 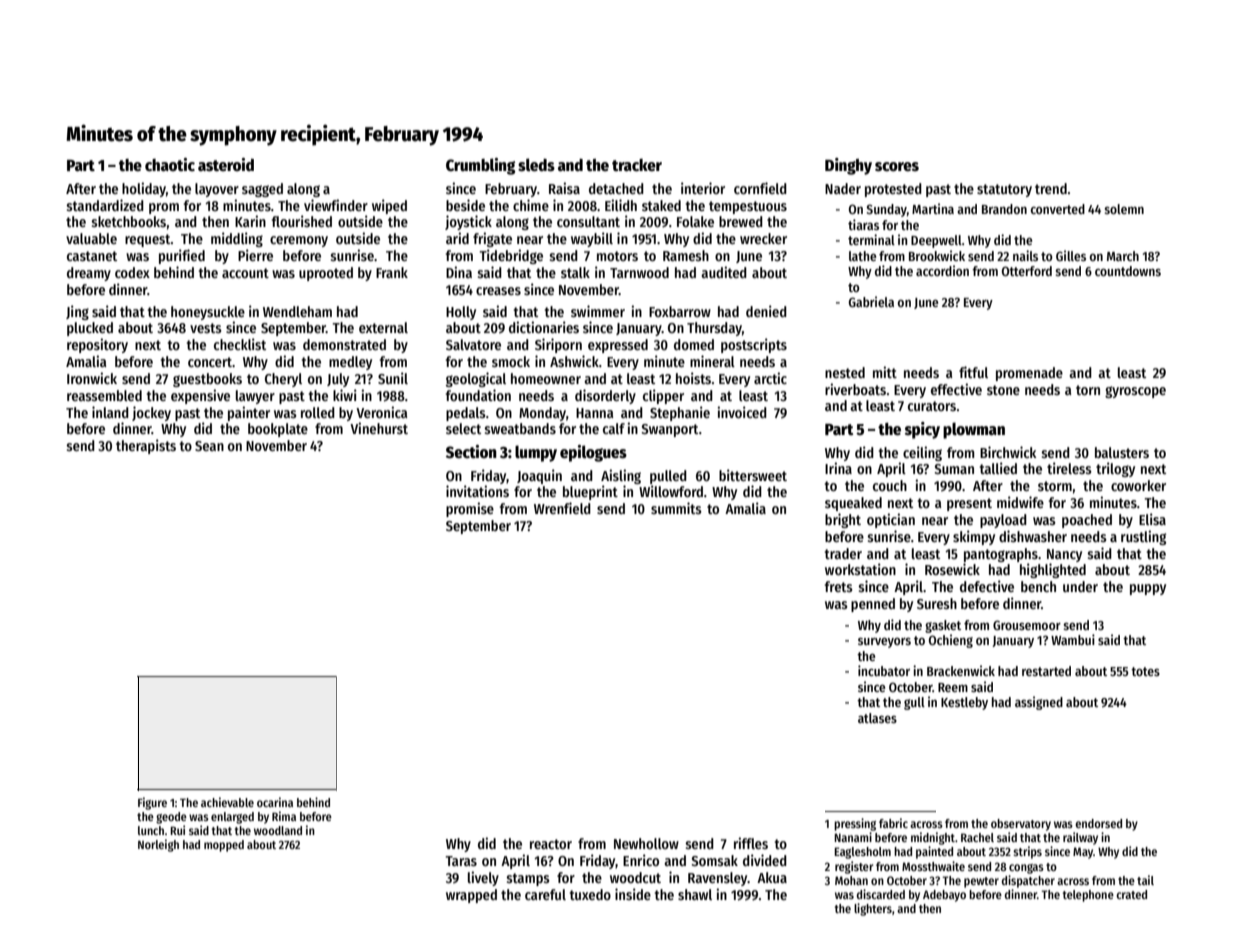 What do you see at coordinates (1138, 485) in the screenshot?
I see `coworker` at bounding box center [1138, 485].
